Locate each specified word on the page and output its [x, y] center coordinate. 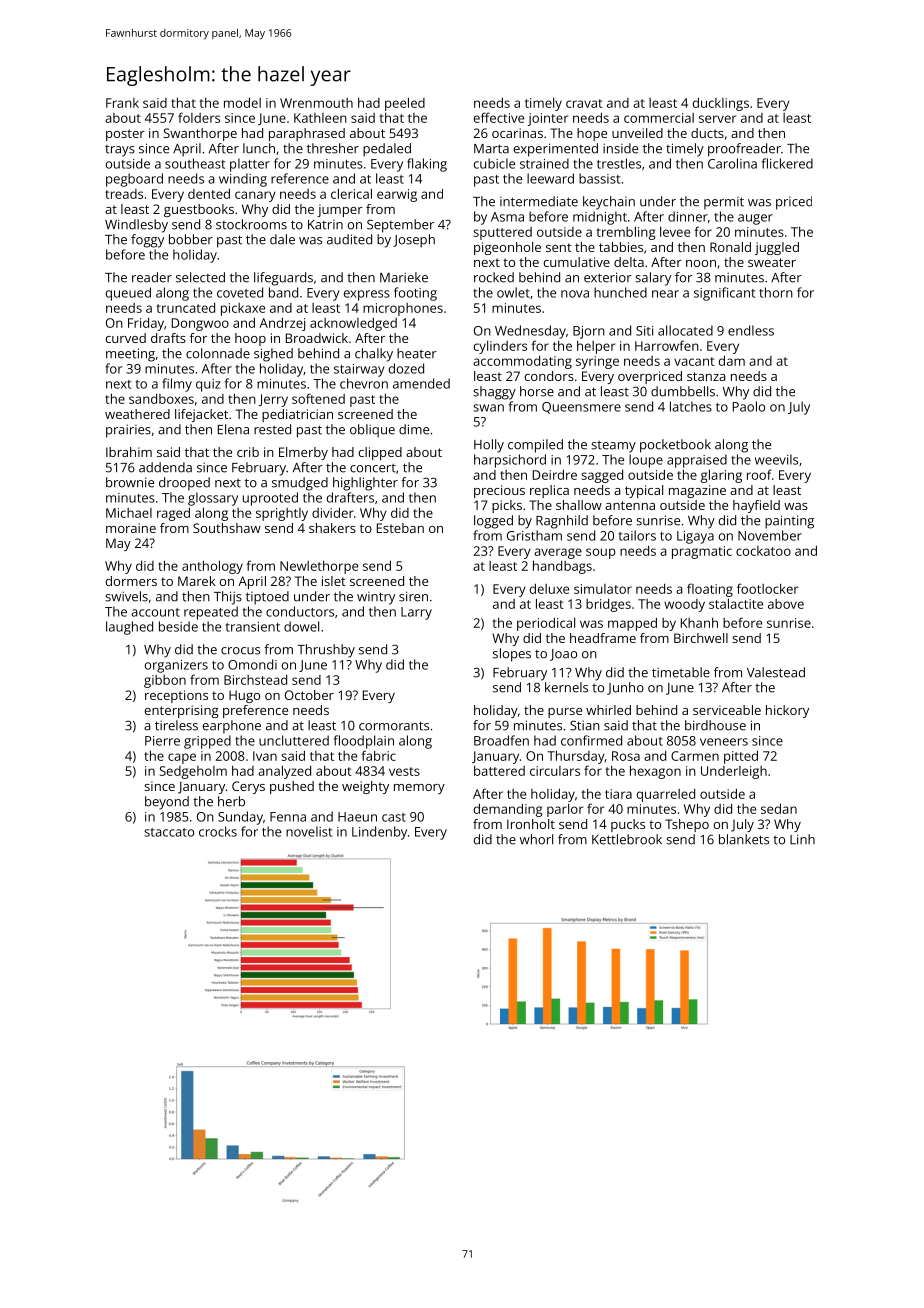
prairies [128, 431]
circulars [555, 771]
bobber [191, 239]
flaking [427, 165]
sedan [779, 808]
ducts [707, 133]
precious [499, 491]
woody [684, 605]
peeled [405, 104]
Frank [122, 103]
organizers [176, 666]
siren [413, 596]
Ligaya [695, 537]
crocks [218, 831]
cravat [584, 103]
